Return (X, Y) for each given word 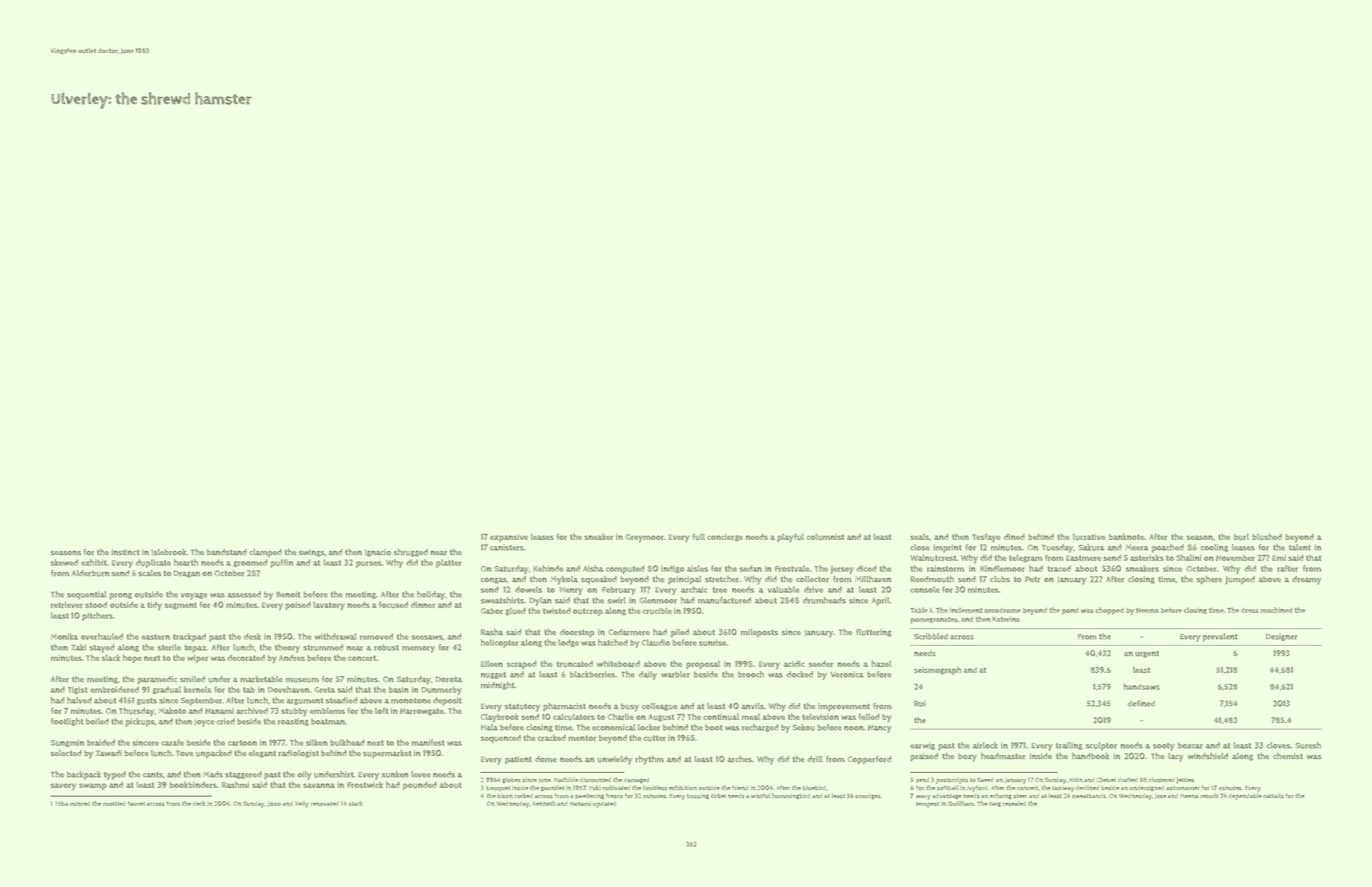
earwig (922, 746)
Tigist (78, 690)
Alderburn (90, 573)
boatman (328, 721)
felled (869, 716)
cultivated (616, 787)
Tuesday (1057, 548)
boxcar (1190, 745)
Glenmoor (658, 600)
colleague (660, 707)
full (699, 536)
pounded (420, 786)
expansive (509, 538)
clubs (1000, 579)
